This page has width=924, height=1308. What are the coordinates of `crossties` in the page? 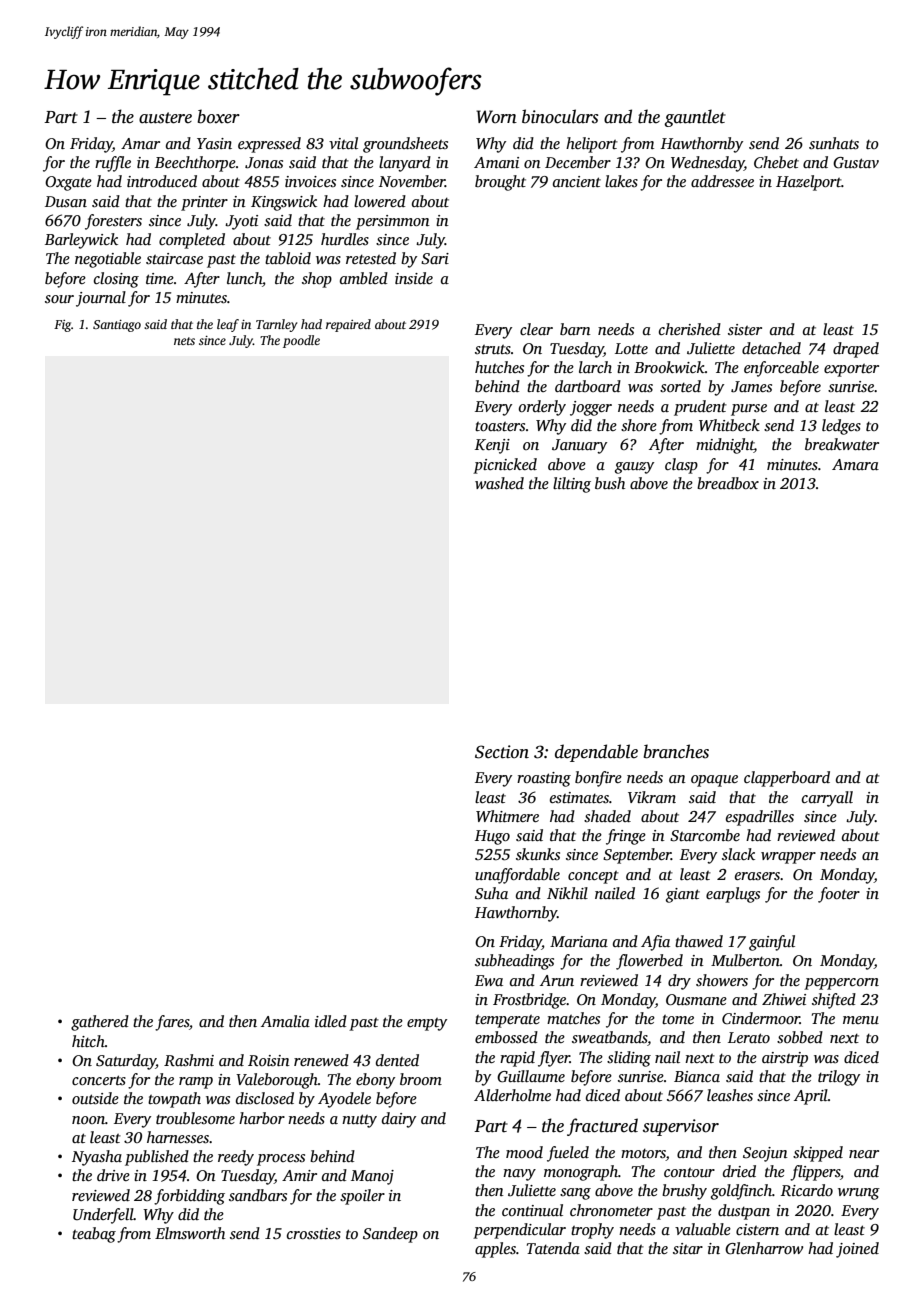 It's located at (314, 1234).
